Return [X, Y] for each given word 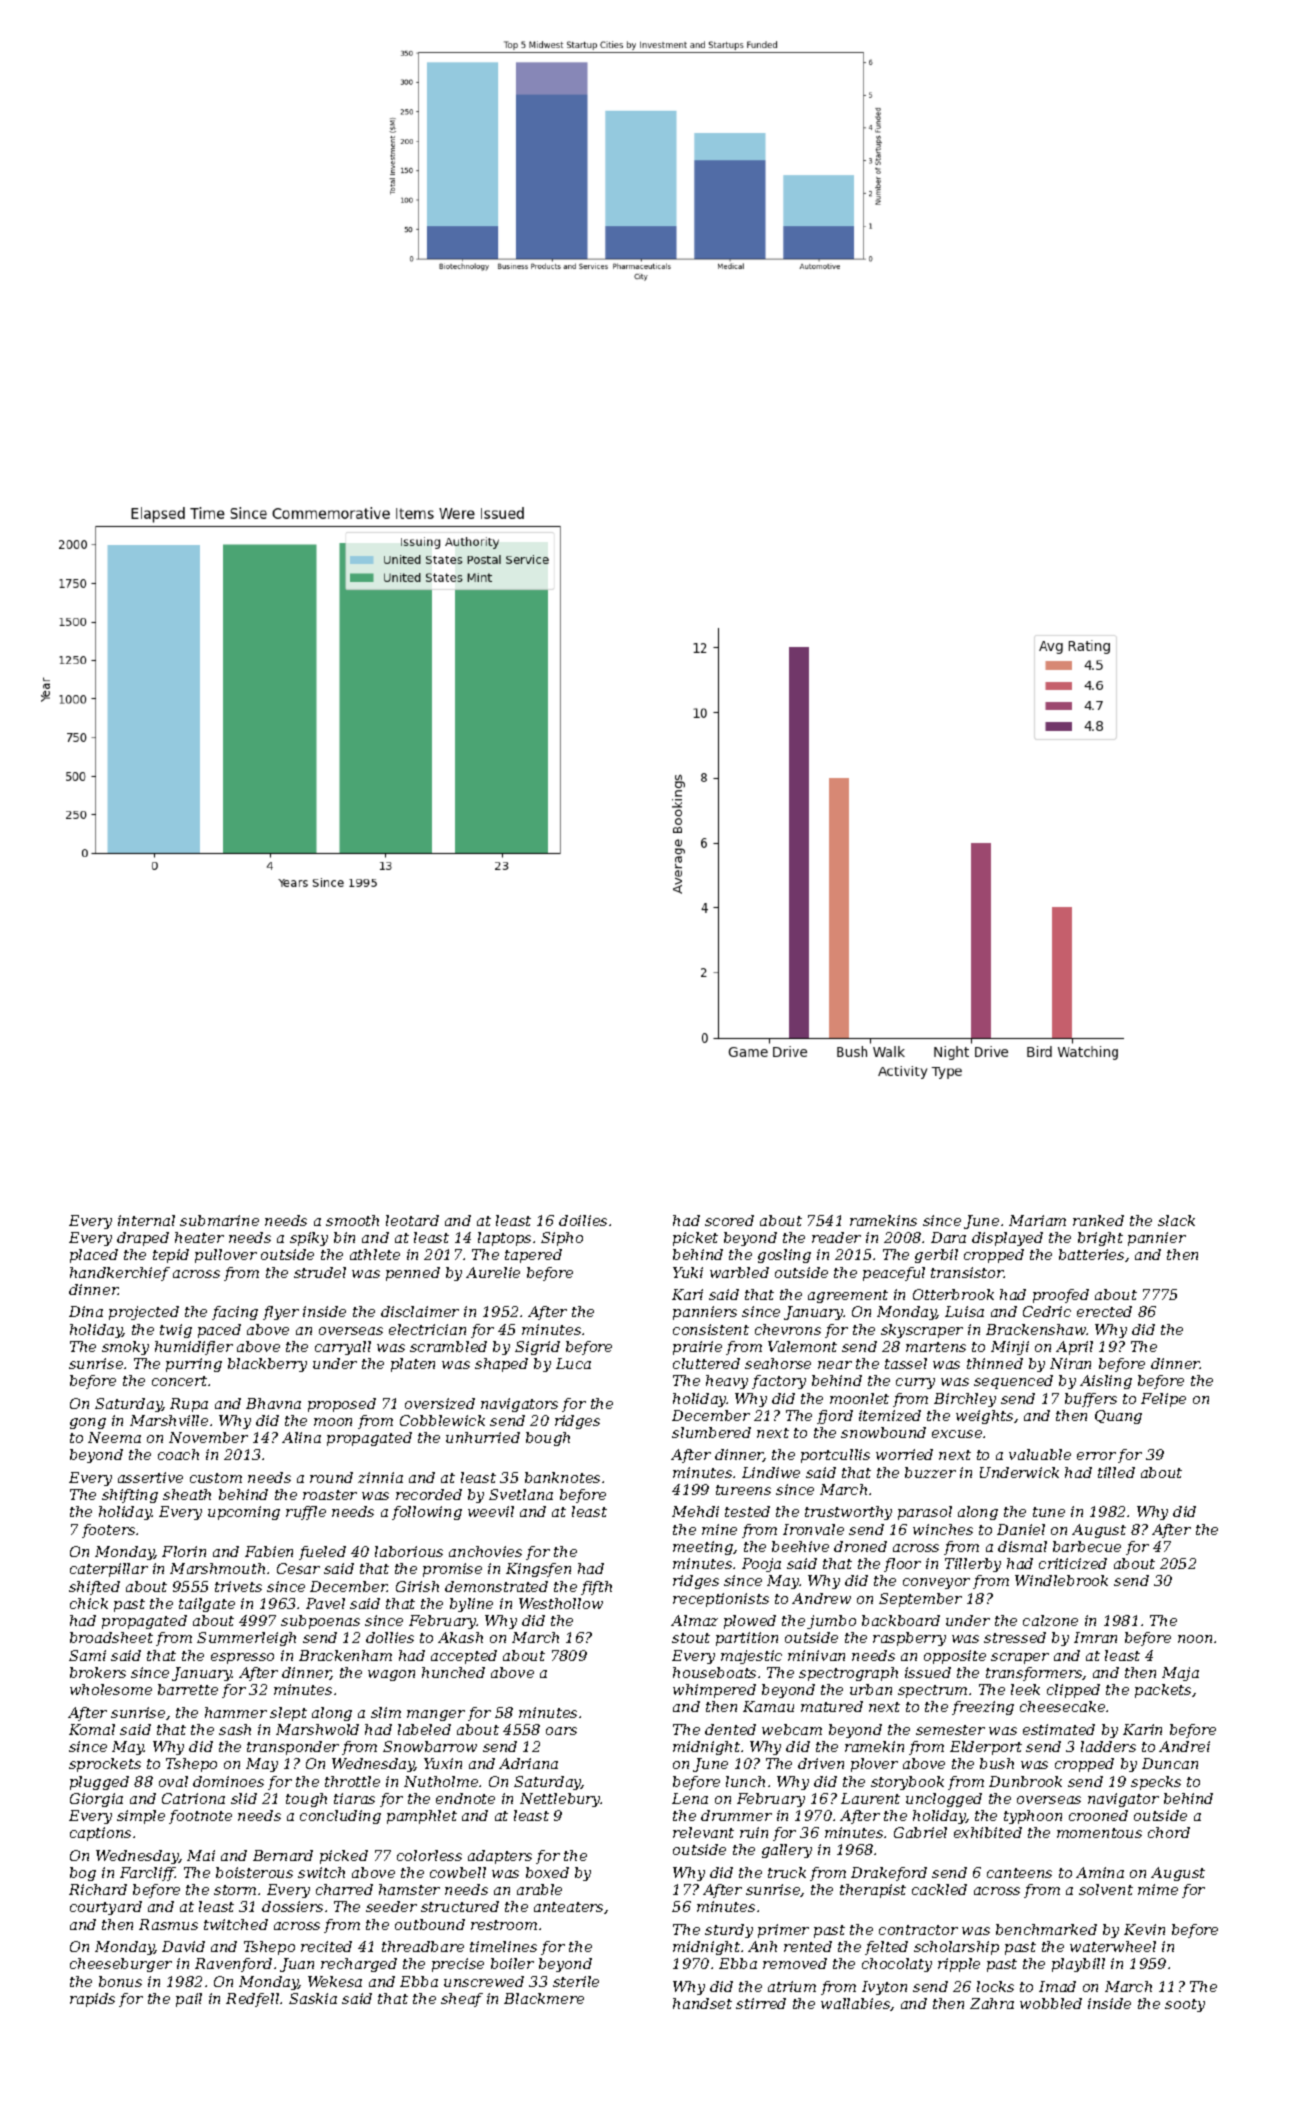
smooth [352, 1220]
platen [413, 1365]
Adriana [528, 1763]
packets [1163, 1691]
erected [1104, 1311]
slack [1176, 1220]
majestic [751, 1657]
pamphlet [422, 1817]
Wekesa [335, 1981]
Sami [87, 1655]
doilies [583, 1220]
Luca [573, 1363]
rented [808, 1946]
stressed [1015, 1637]
